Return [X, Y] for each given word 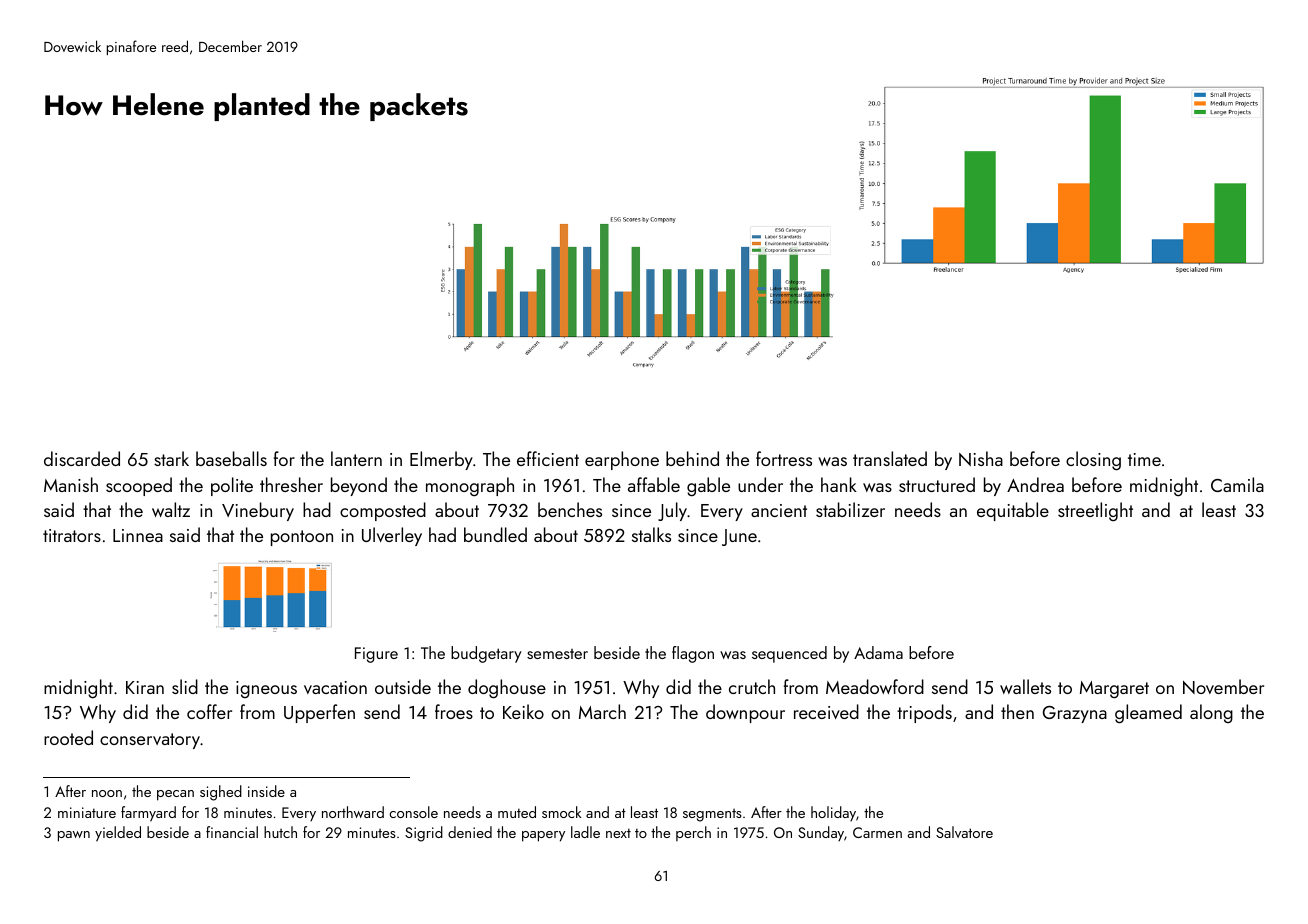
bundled [495, 534]
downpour [745, 713]
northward [353, 812]
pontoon [302, 538]
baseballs [231, 458]
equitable [1013, 511]
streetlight [1095, 511]
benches [570, 509]
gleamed [1148, 714]
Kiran [145, 687]
